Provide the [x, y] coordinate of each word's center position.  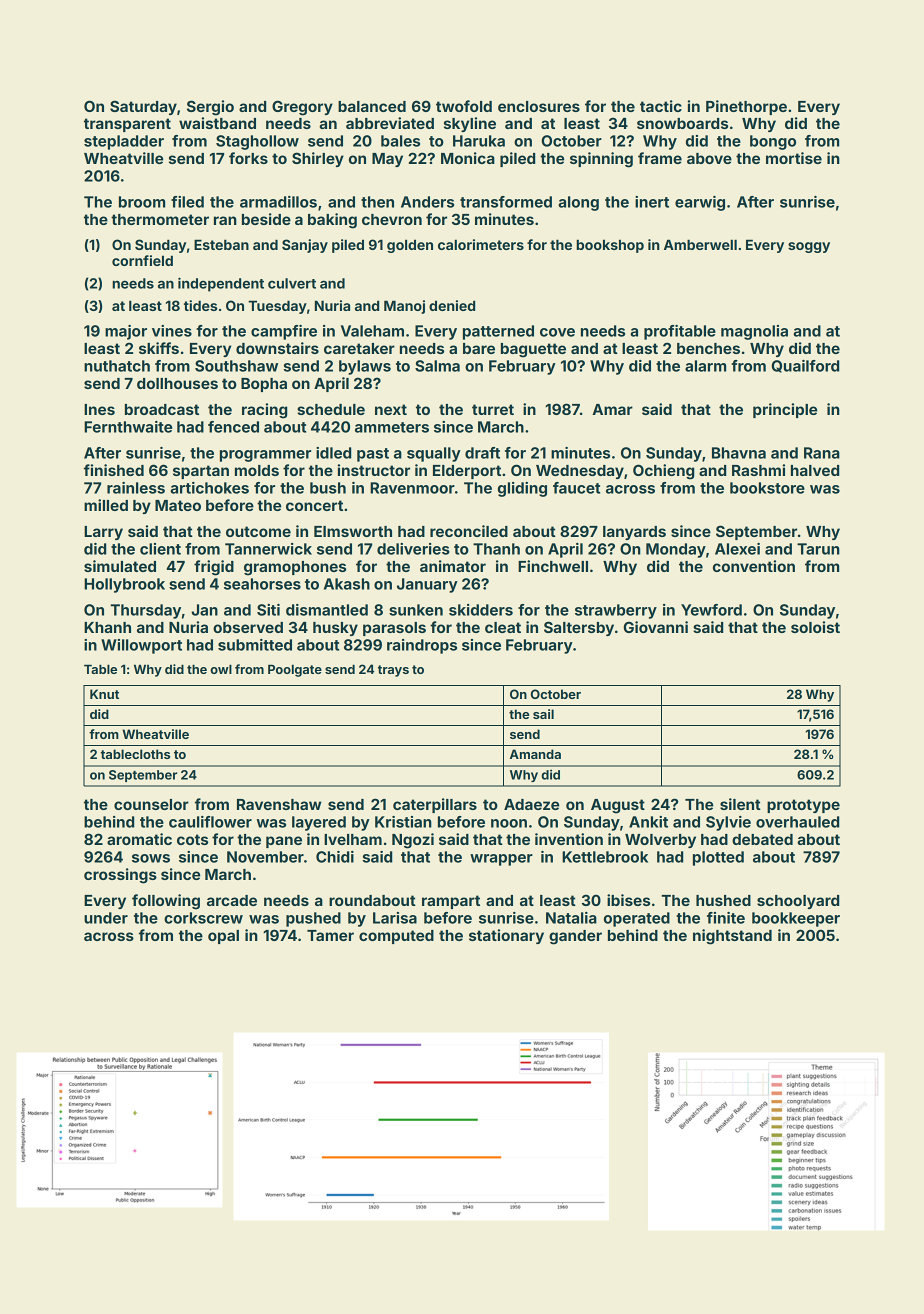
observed [248, 627]
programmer [265, 456]
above [709, 158]
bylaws [365, 367]
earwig [700, 203]
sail [543, 714]
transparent [127, 125]
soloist [815, 627]
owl [221, 669]
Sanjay [305, 246]
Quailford [805, 366]
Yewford [711, 610]
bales [400, 141]
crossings [120, 876]
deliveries [413, 549]
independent [221, 284]
